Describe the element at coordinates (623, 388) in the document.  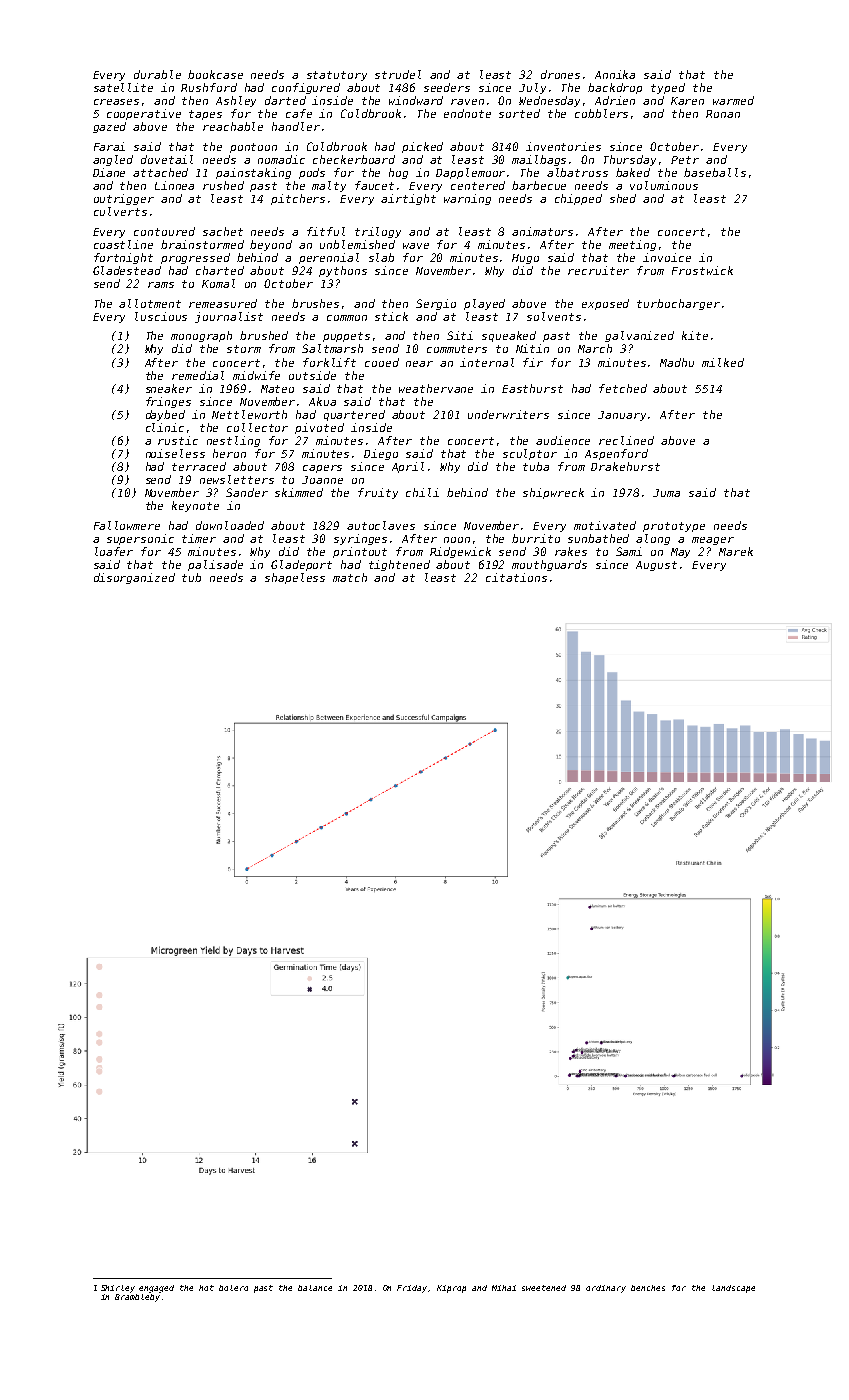
I see `fetched` at that location.
